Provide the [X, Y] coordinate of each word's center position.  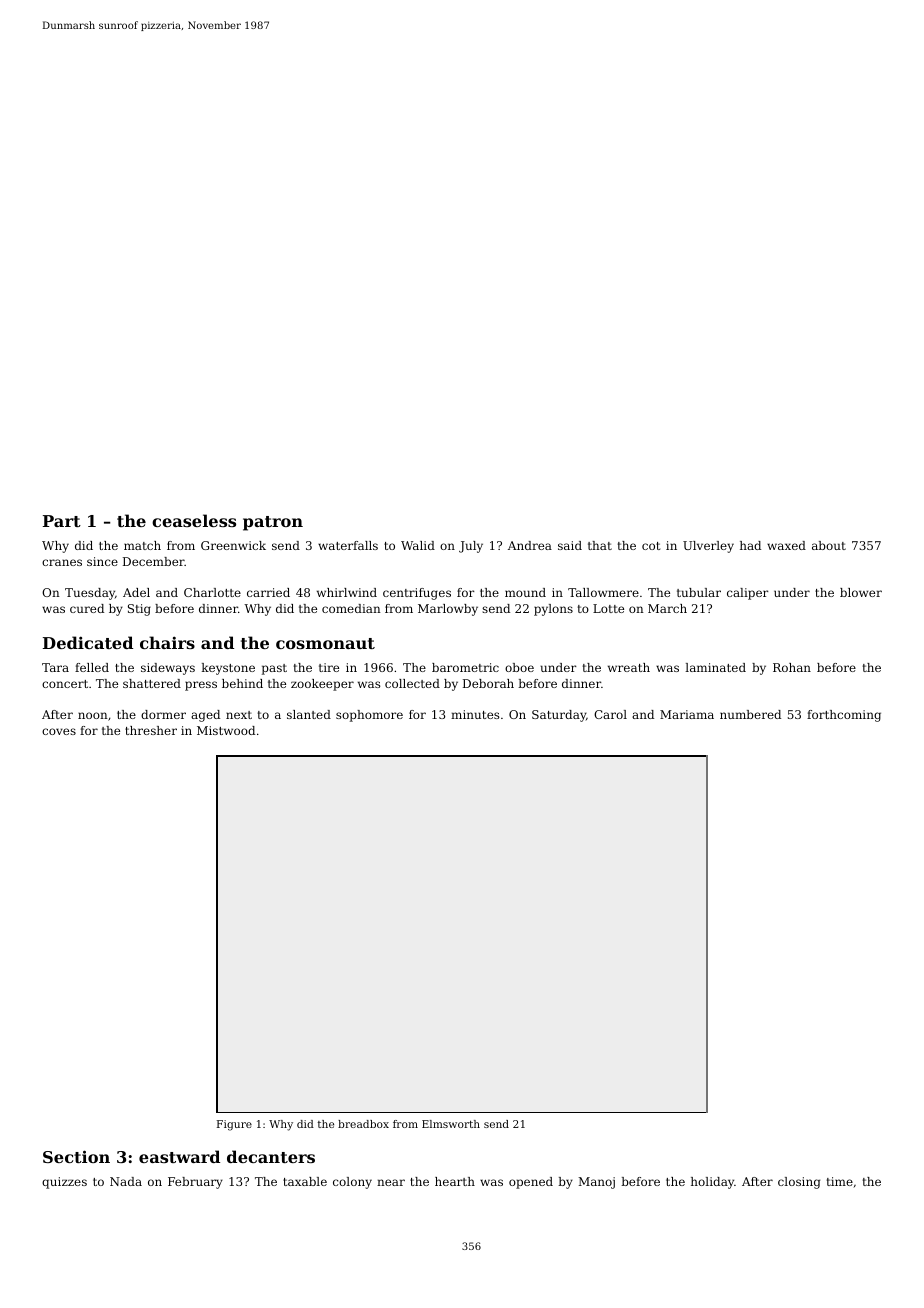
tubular [699, 592]
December [154, 561]
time [840, 1181]
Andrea [530, 545]
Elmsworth [451, 1124]
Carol [610, 714]
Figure [234, 1125]
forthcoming [844, 716]
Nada [126, 1181]
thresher [151, 730]
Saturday [559, 716]
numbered [750, 714]
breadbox [363, 1124]
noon [93, 715]
